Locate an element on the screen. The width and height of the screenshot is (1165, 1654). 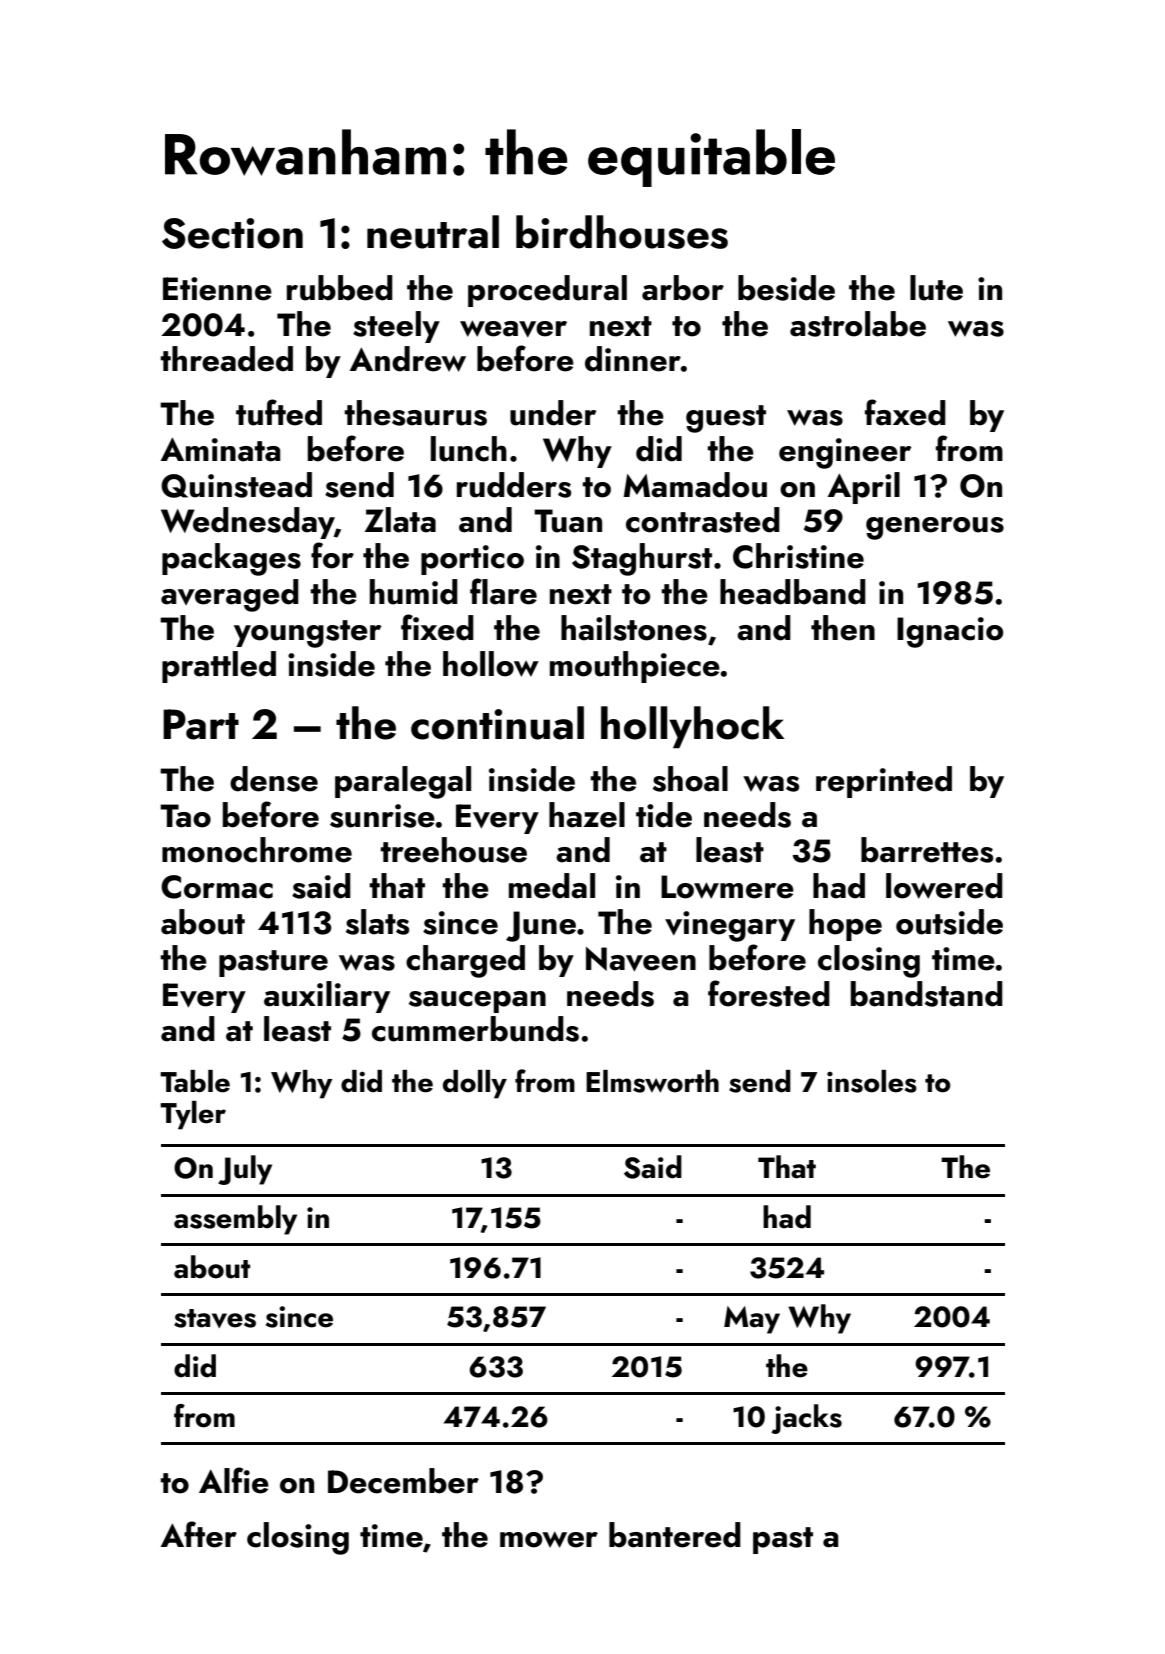
cummerbunds is located at coordinates (475, 1029).
